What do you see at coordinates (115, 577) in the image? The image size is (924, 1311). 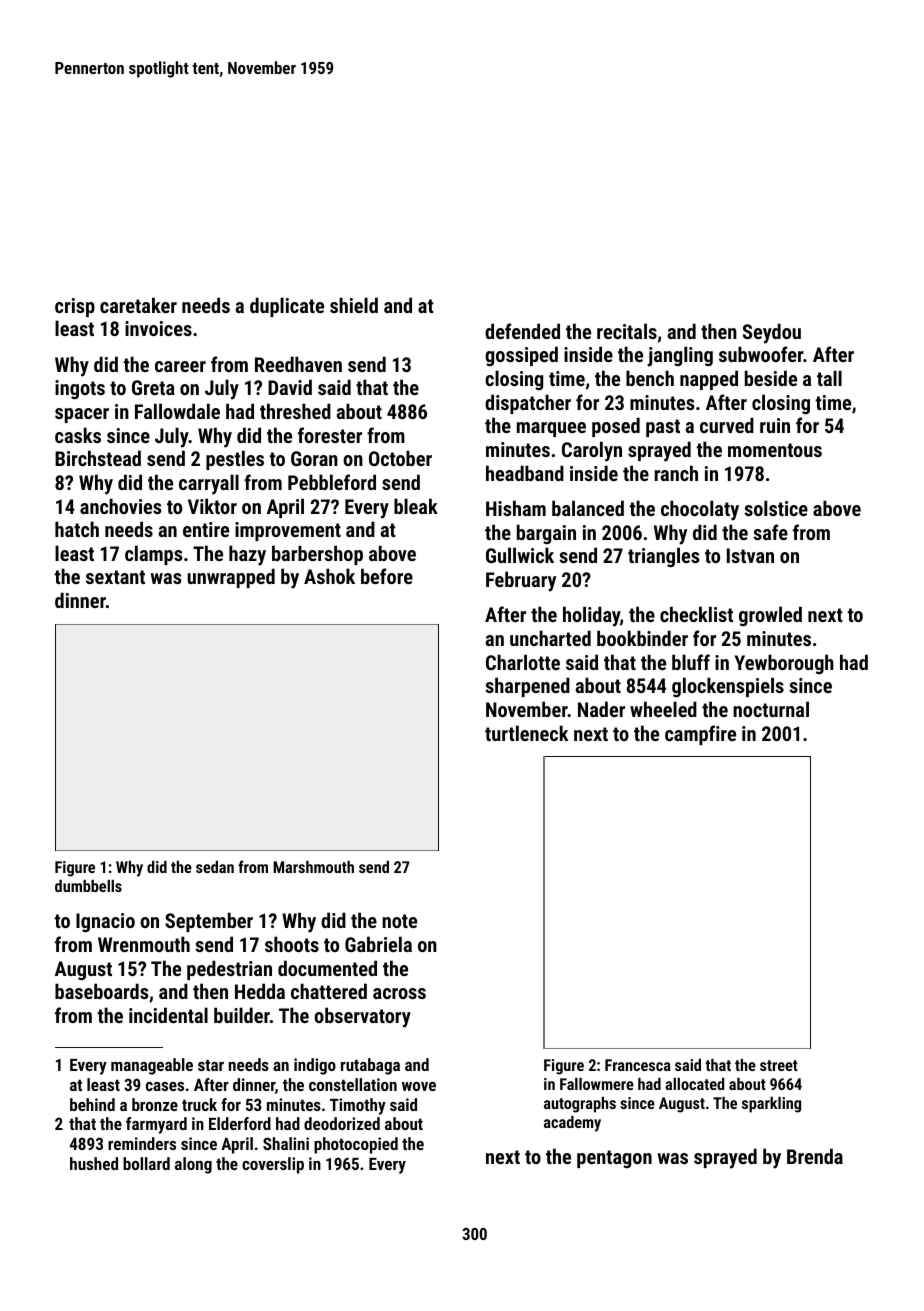 I see `sextant` at bounding box center [115, 577].
